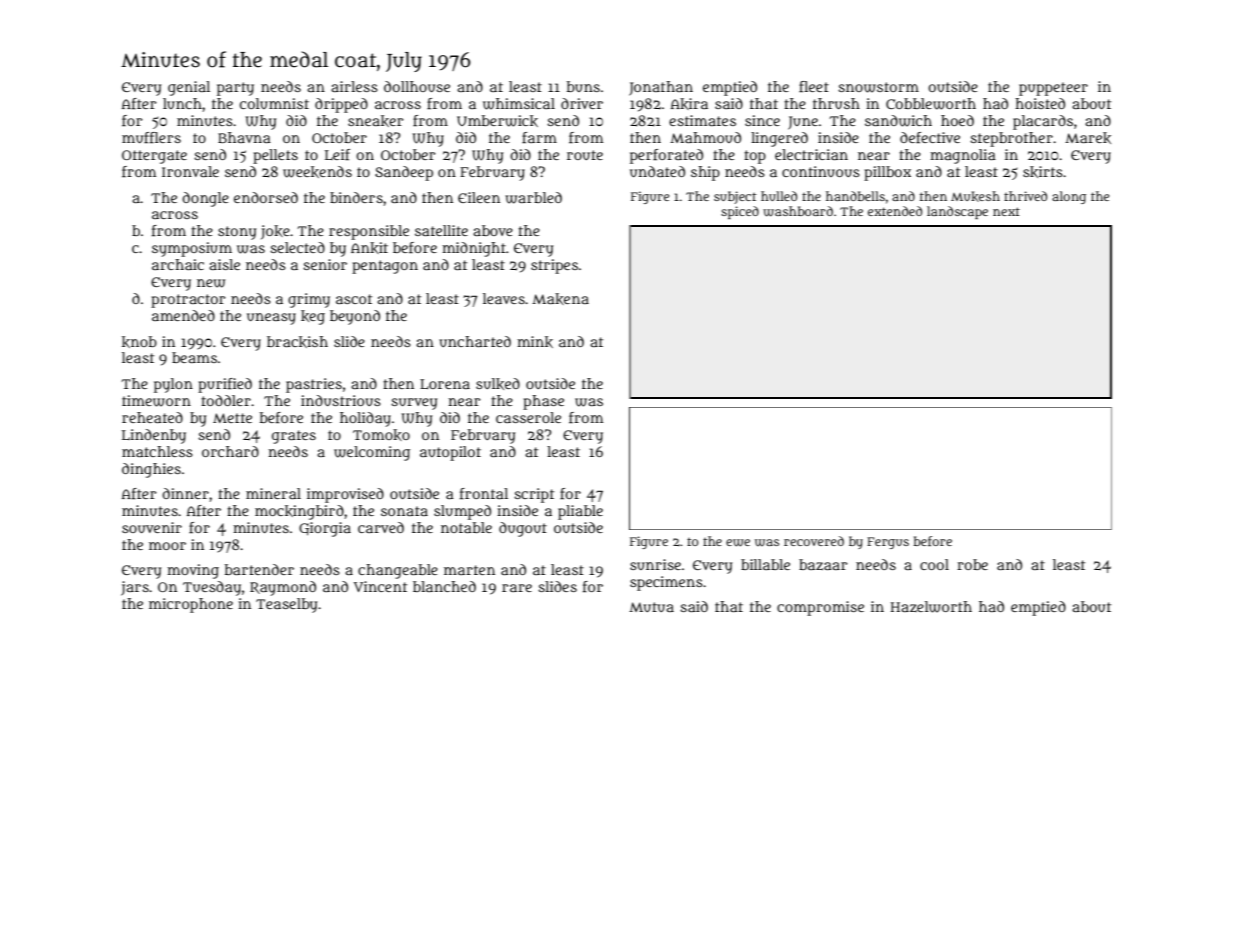  What do you see at coordinates (189, 88) in the image?
I see `genial` at bounding box center [189, 88].
